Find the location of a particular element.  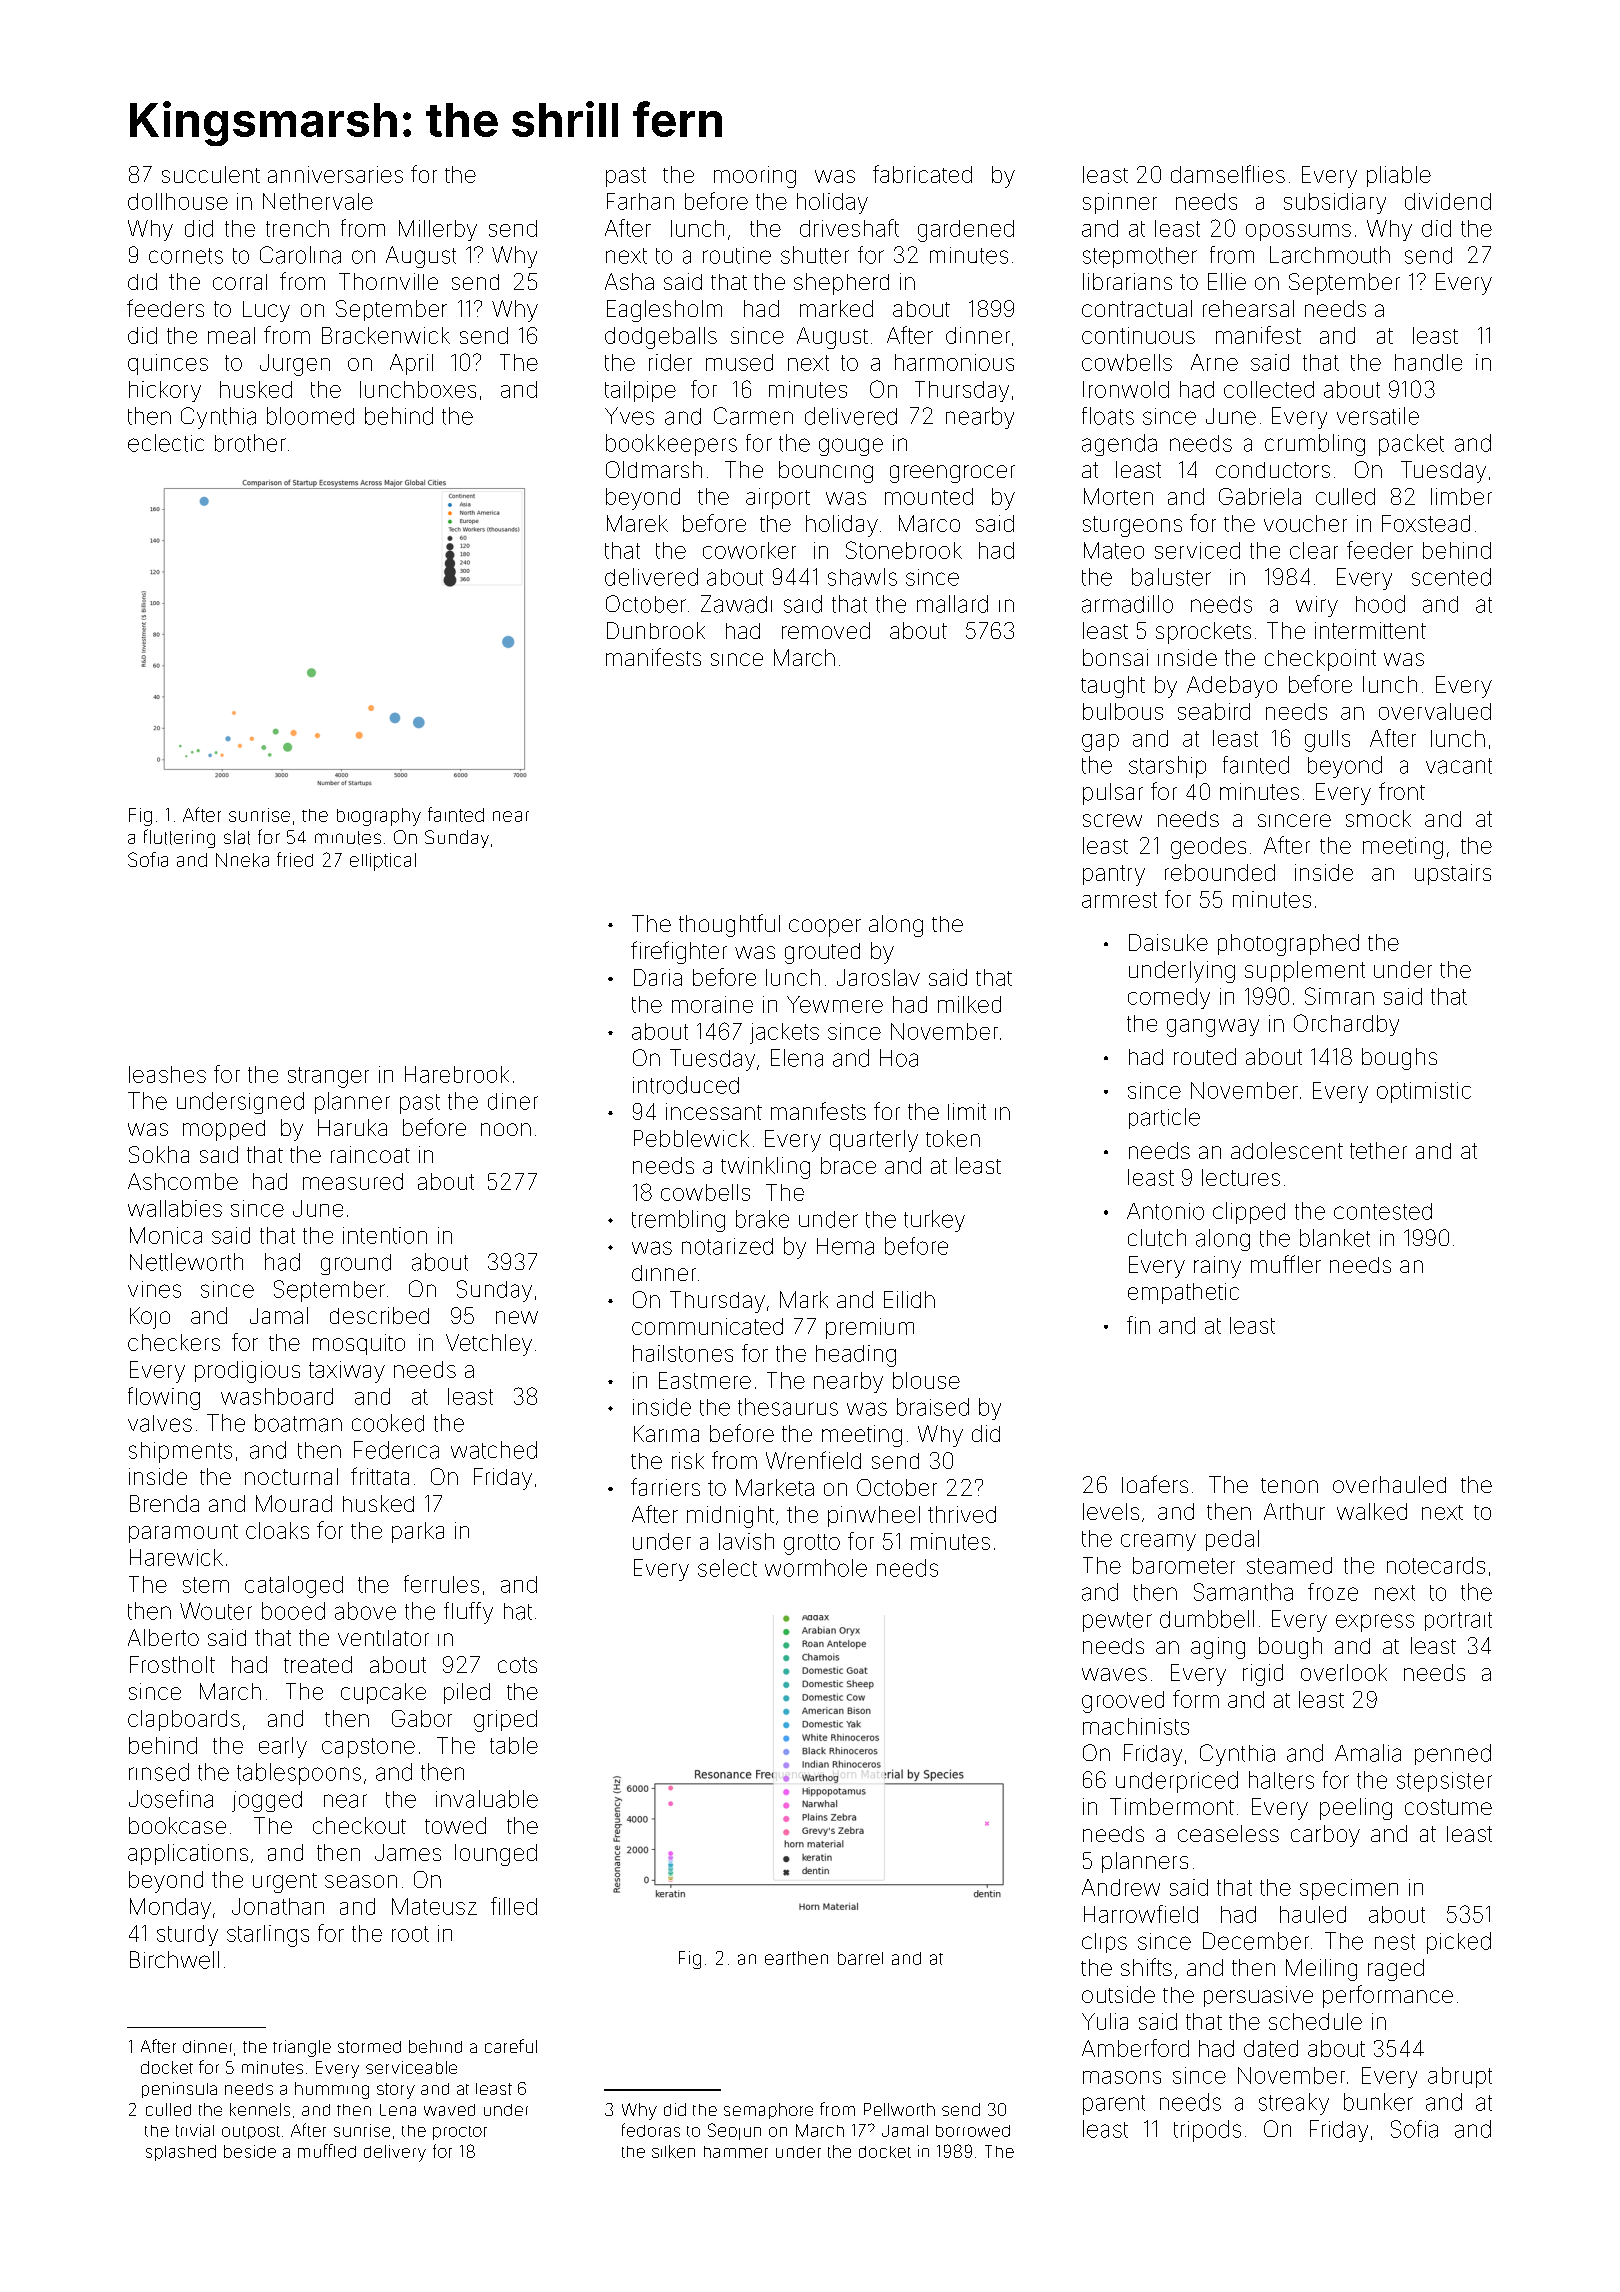

elliptical is located at coordinates (383, 862).
